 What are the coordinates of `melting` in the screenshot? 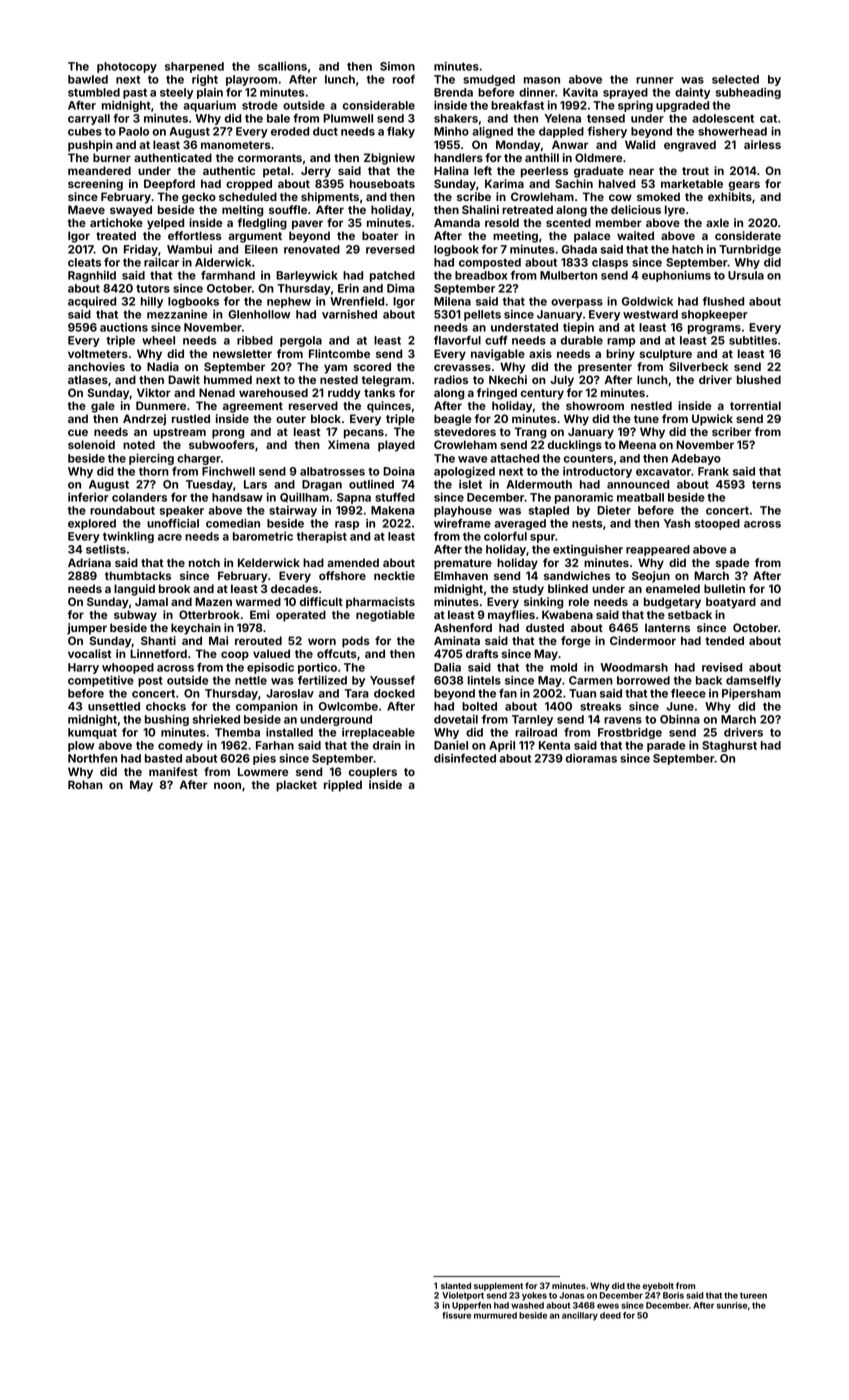 It's located at (242, 211).
